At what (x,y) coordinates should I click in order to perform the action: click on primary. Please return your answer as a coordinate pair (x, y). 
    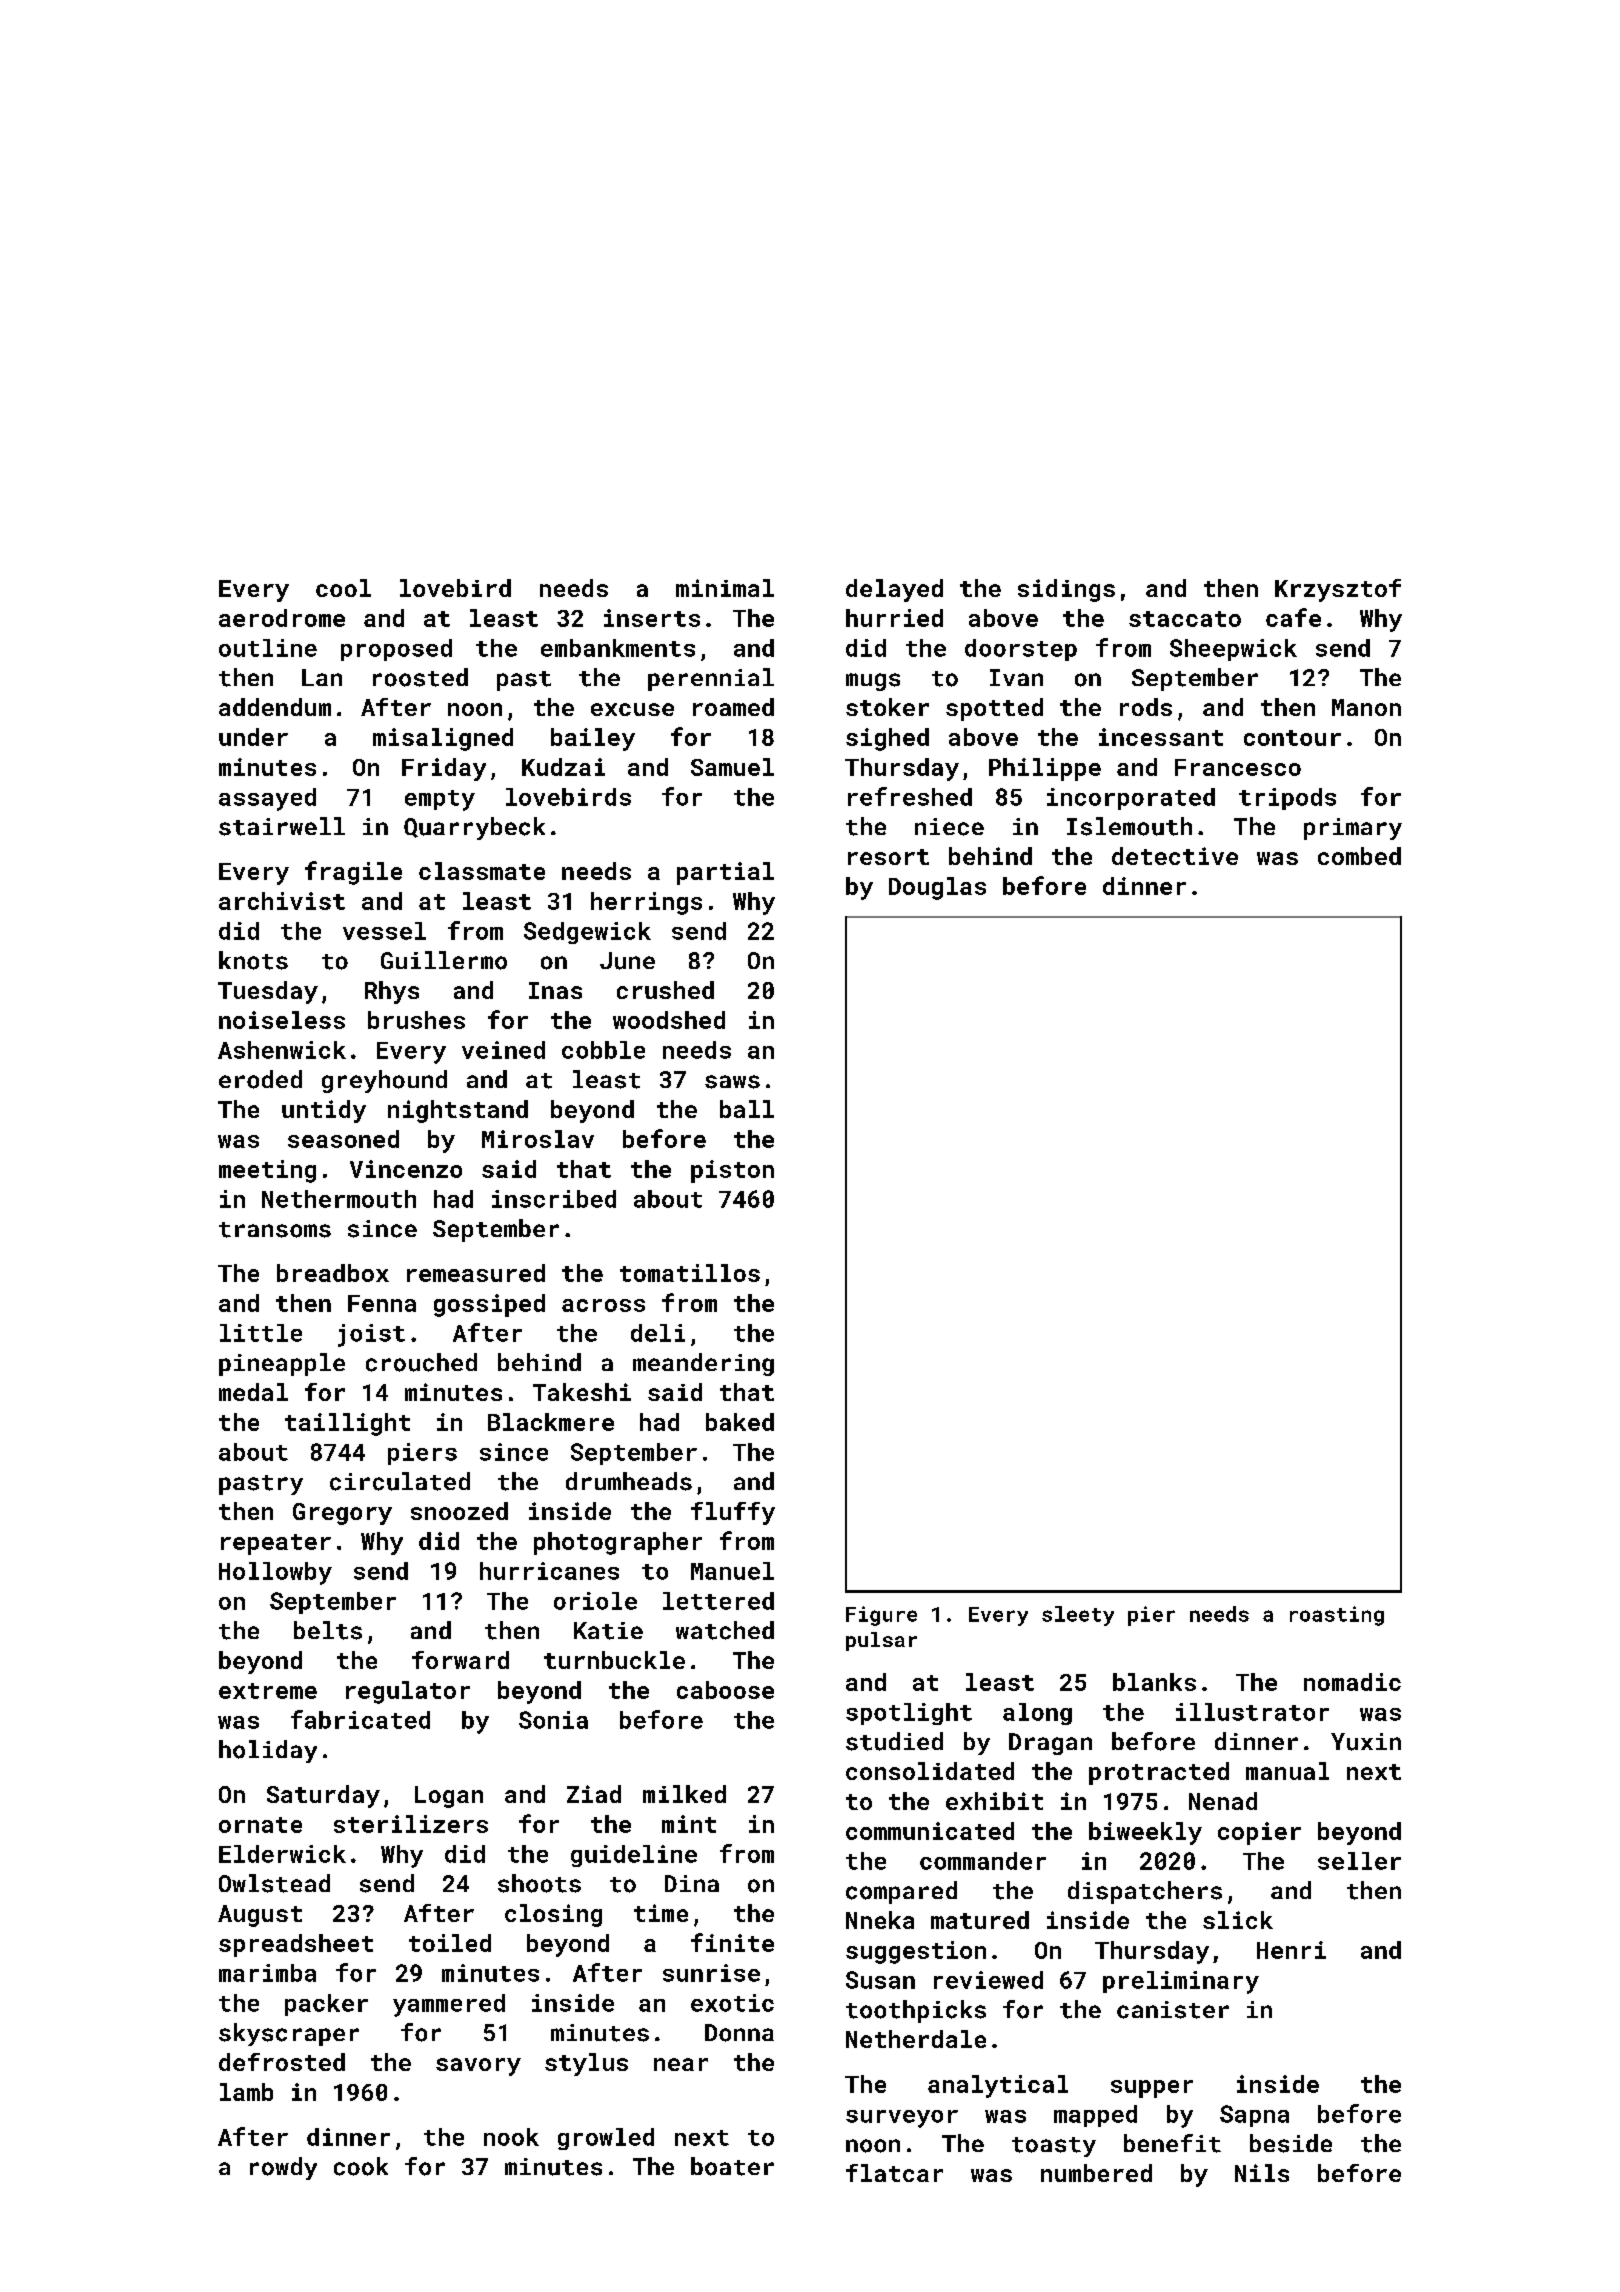
    Looking at the image, I should click on (1353, 829).
